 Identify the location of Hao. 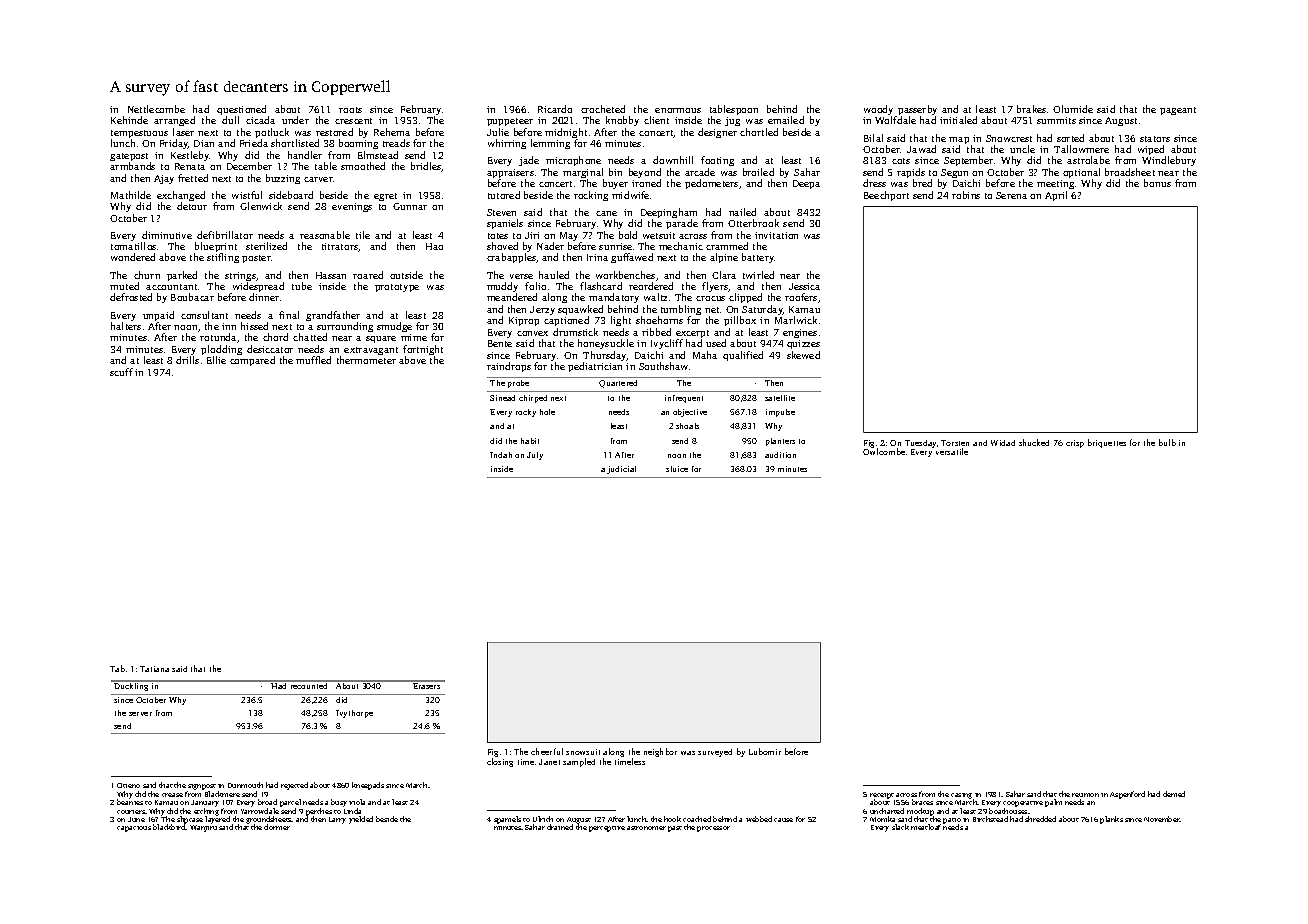
(434, 246).
